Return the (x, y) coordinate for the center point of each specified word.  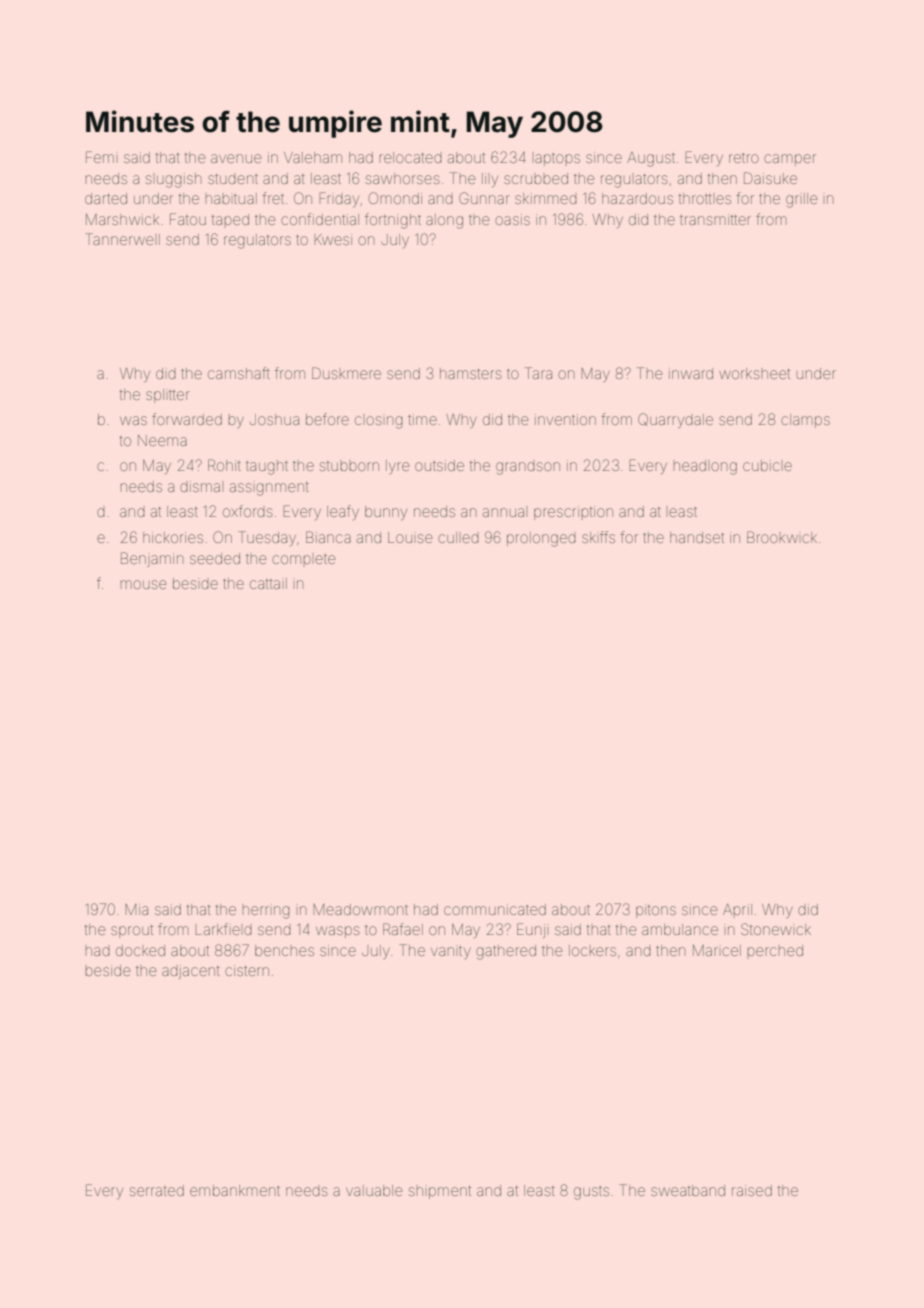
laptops (557, 159)
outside (439, 465)
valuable (374, 1190)
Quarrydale (675, 420)
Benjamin (152, 559)
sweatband (688, 1190)
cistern (247, 970)
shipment (440, 1192)
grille (801, 200)
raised (752, 1190)
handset (697, 537)
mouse (143, 584)
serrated (157, 1190)
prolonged (541, 539)
